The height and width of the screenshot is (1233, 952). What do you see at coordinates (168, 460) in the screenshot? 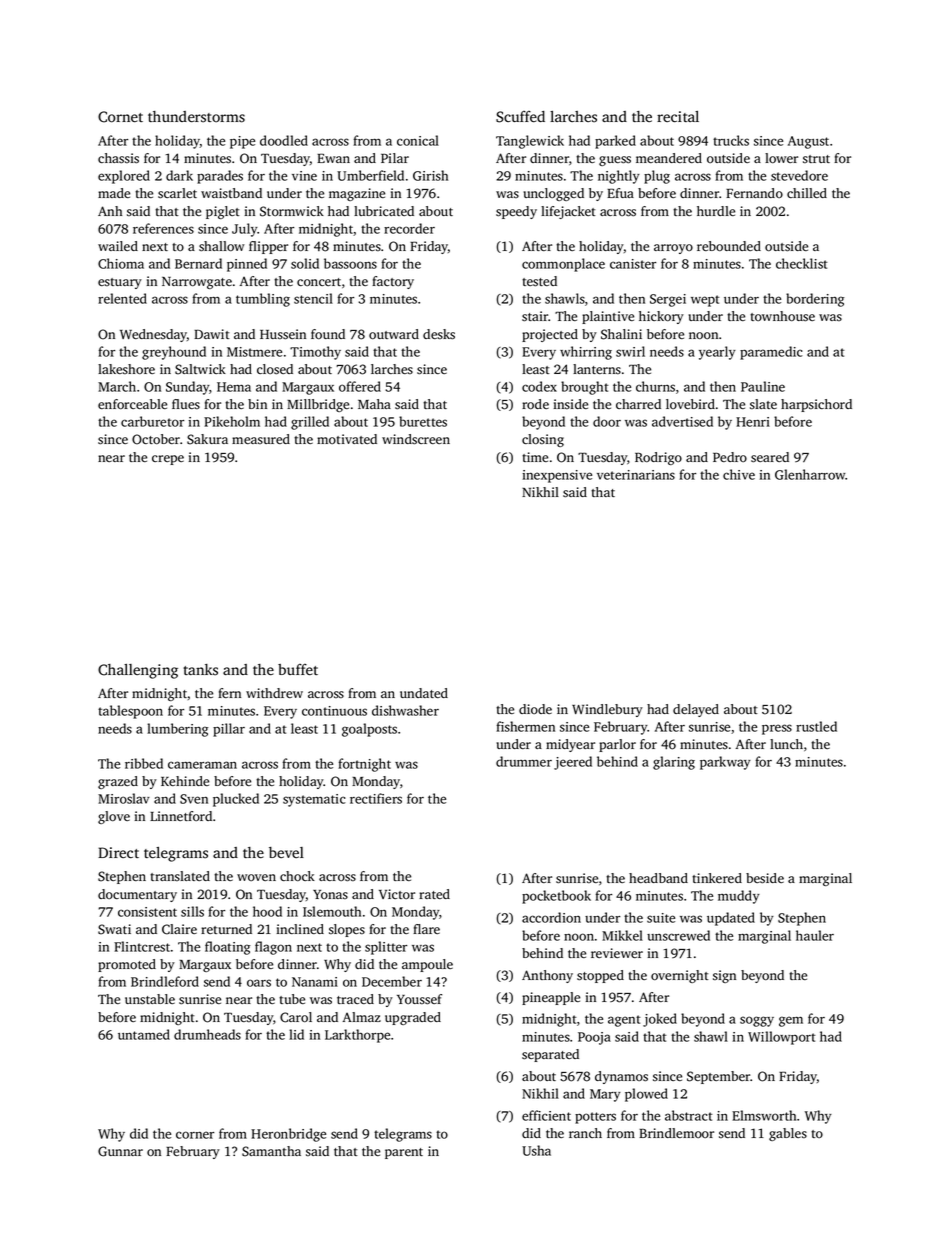
I see `crepe` at bounding box center [168, 460].
